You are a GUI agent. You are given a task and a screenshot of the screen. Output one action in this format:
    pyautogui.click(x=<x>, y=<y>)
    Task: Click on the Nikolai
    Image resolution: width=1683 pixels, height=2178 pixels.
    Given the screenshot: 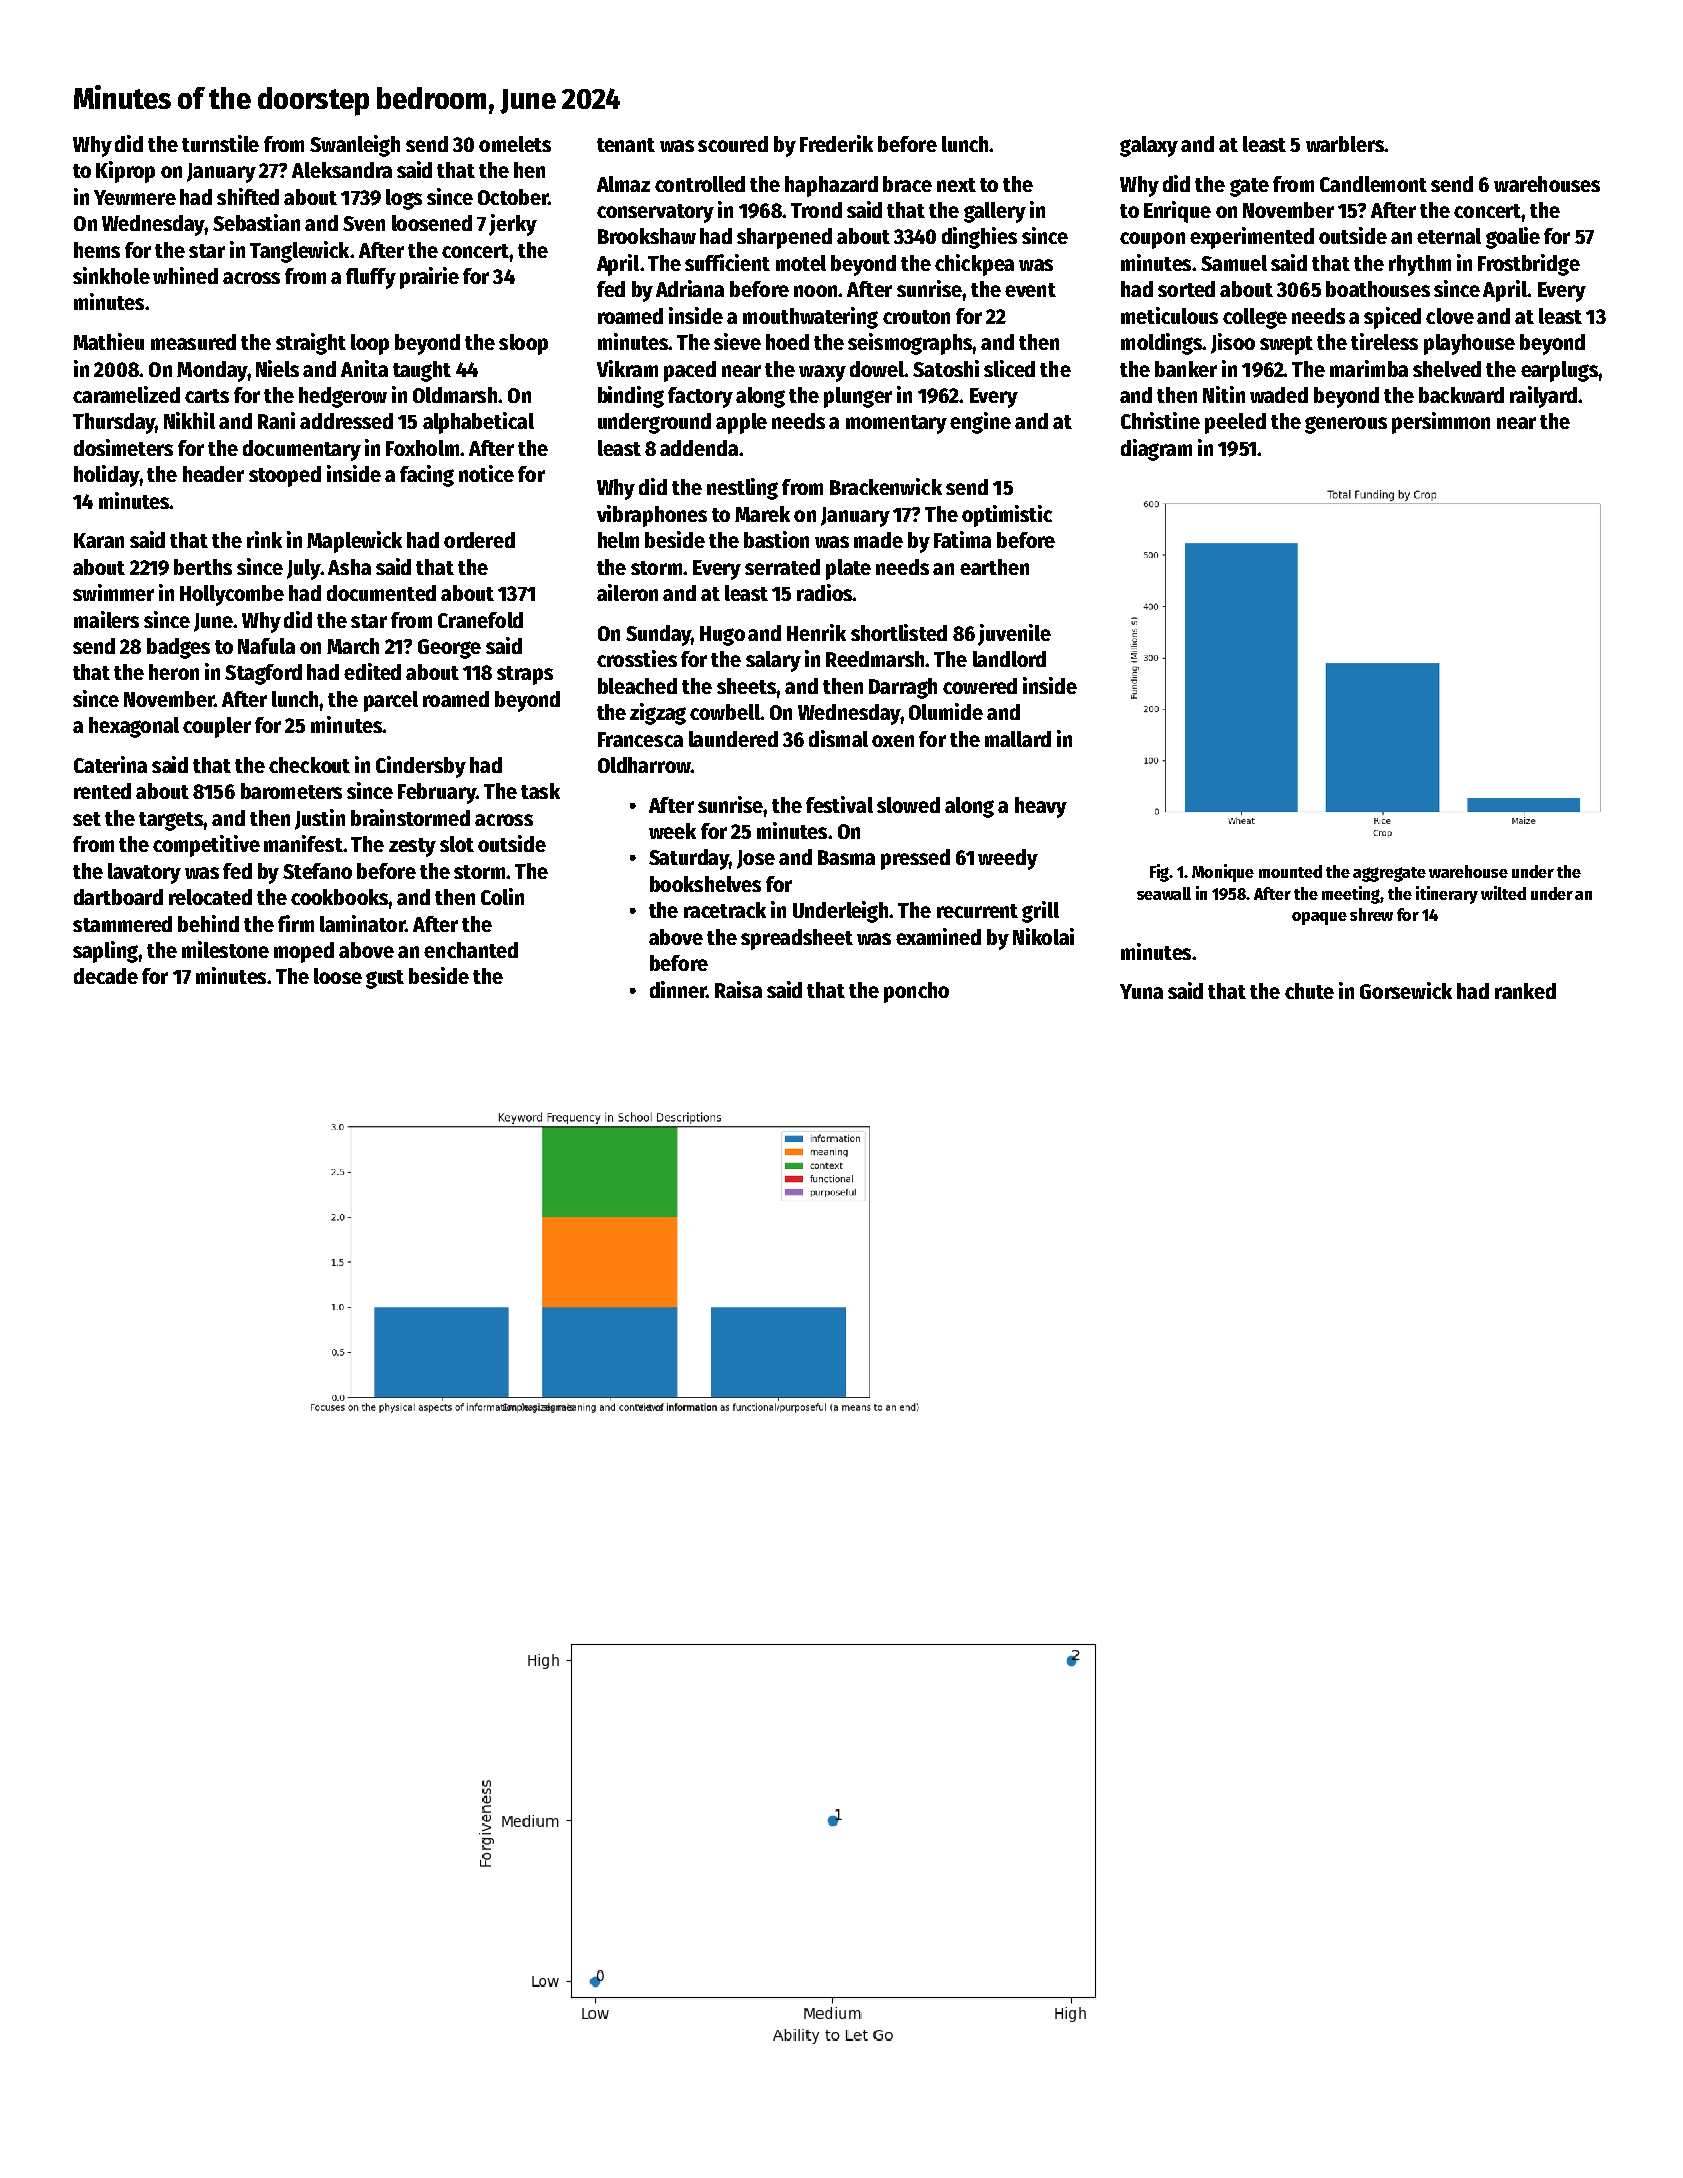 What is the action you would take?
    pyautogui.click(x=1043, y=936)
